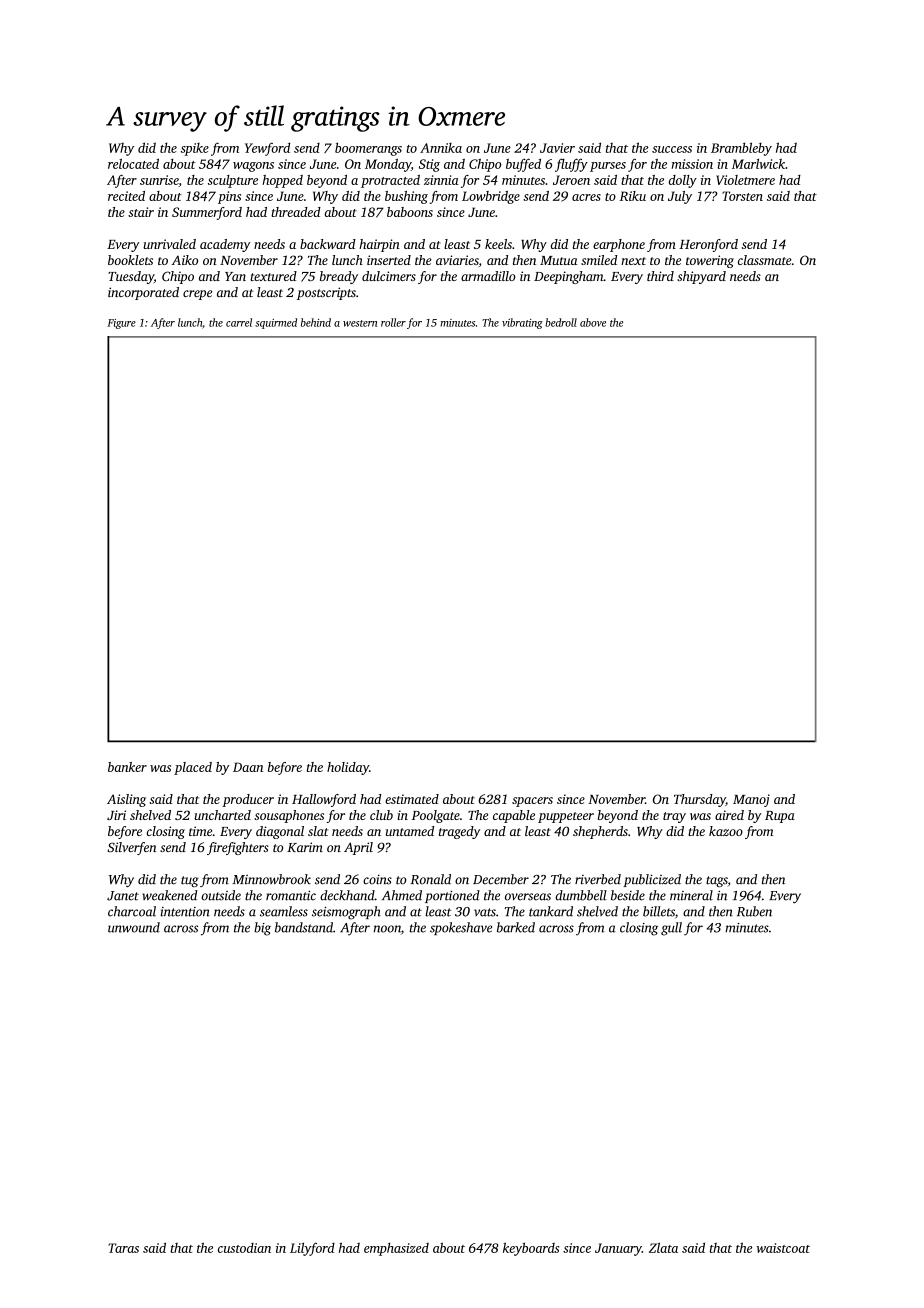 This screenshot has height=1308, width=924. Describe the element at coordinates (742, 196) in the screenshot. I see `Torsten` at that location.
